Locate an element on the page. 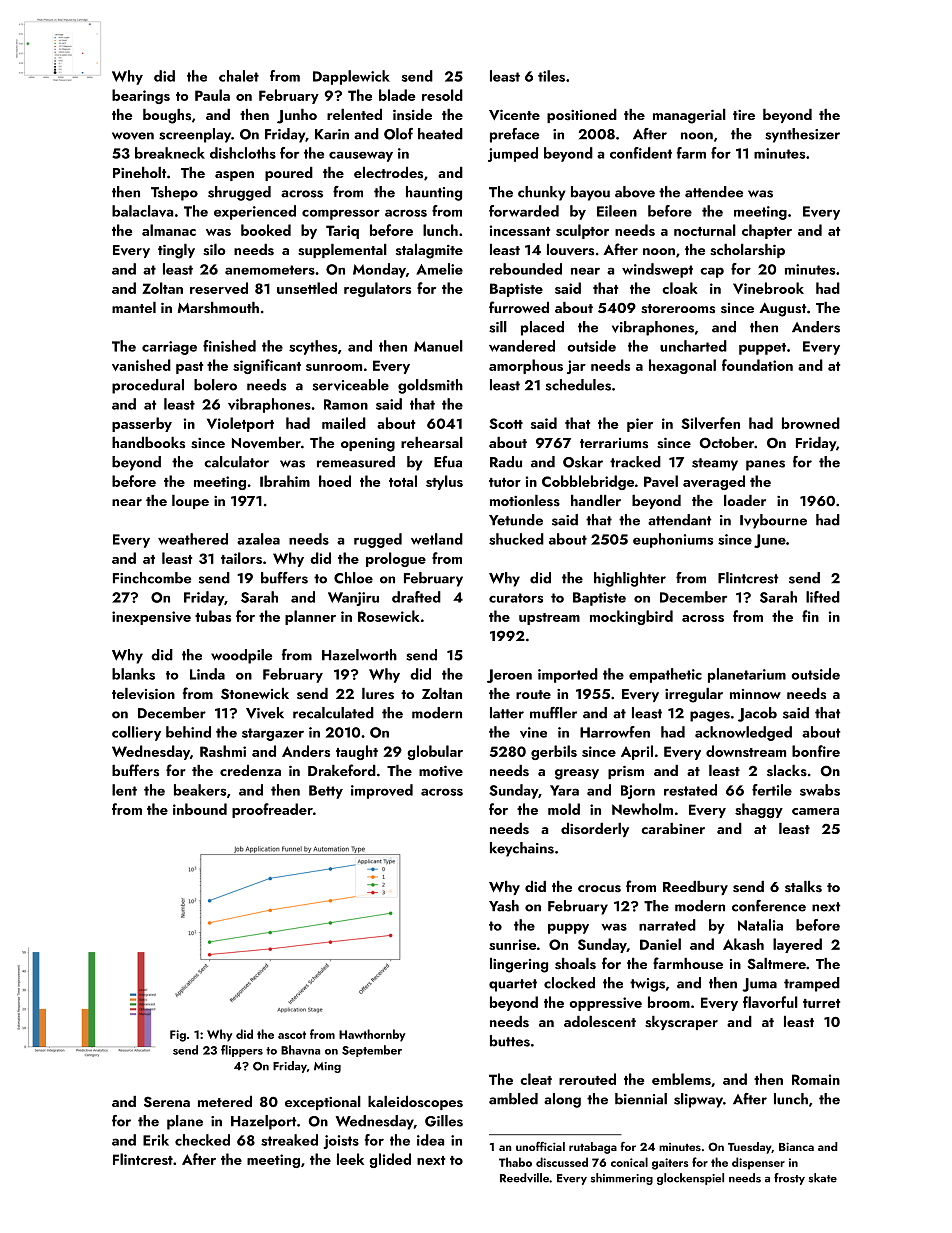 This document has height=1233, width=952. resold is located at coordinates (442, 95).
